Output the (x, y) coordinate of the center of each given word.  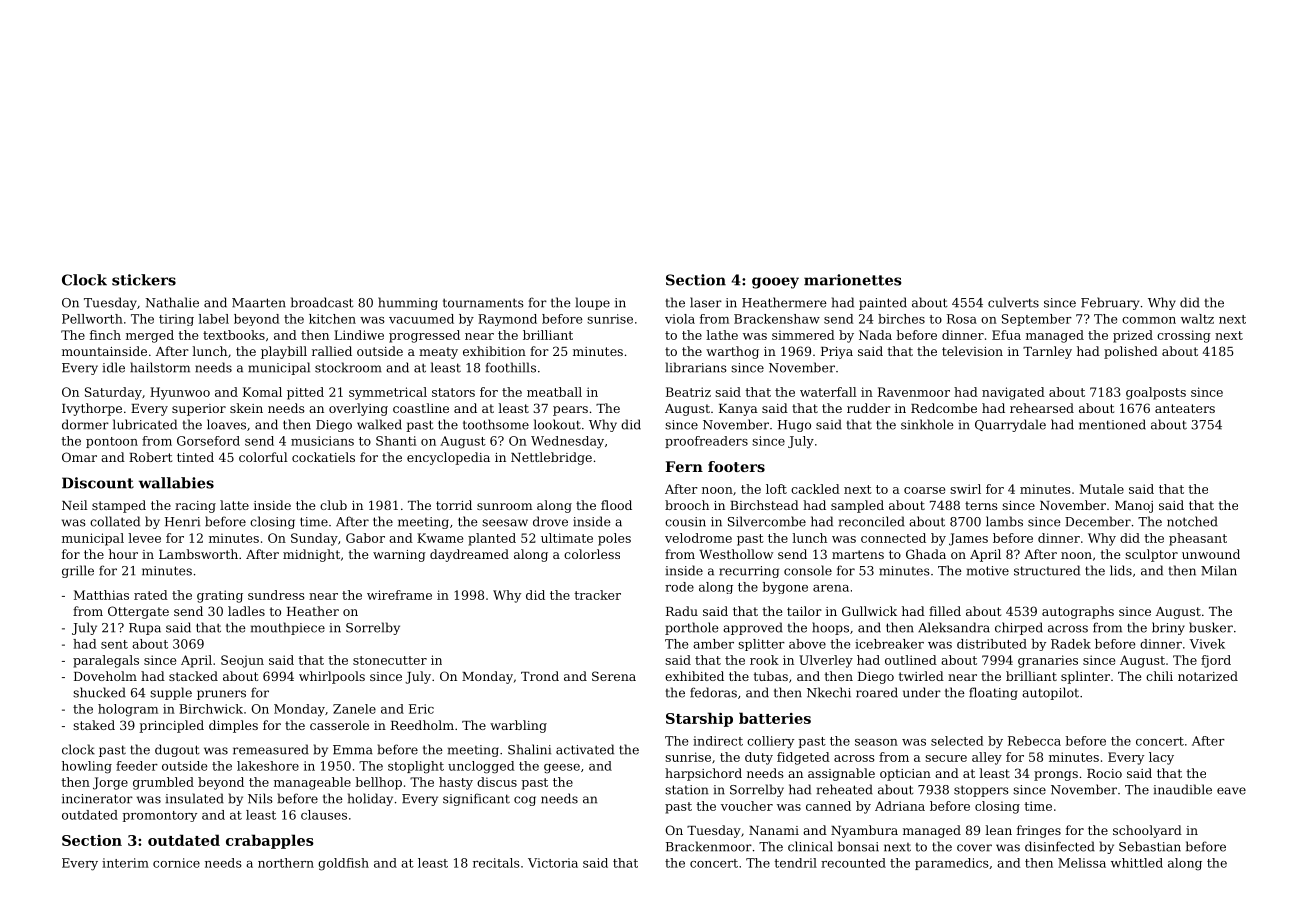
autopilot (1050, 693)
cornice (176, 863)
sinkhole (927, 424)
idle (114, 367)
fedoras (713, 692)
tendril (796, 863)
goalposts (1156, 393)
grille (78, 571)
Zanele (354, 709)
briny (1168, 628)
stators (453, 392)
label (214, 319)
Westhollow (736, 554)
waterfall (828, 392)
